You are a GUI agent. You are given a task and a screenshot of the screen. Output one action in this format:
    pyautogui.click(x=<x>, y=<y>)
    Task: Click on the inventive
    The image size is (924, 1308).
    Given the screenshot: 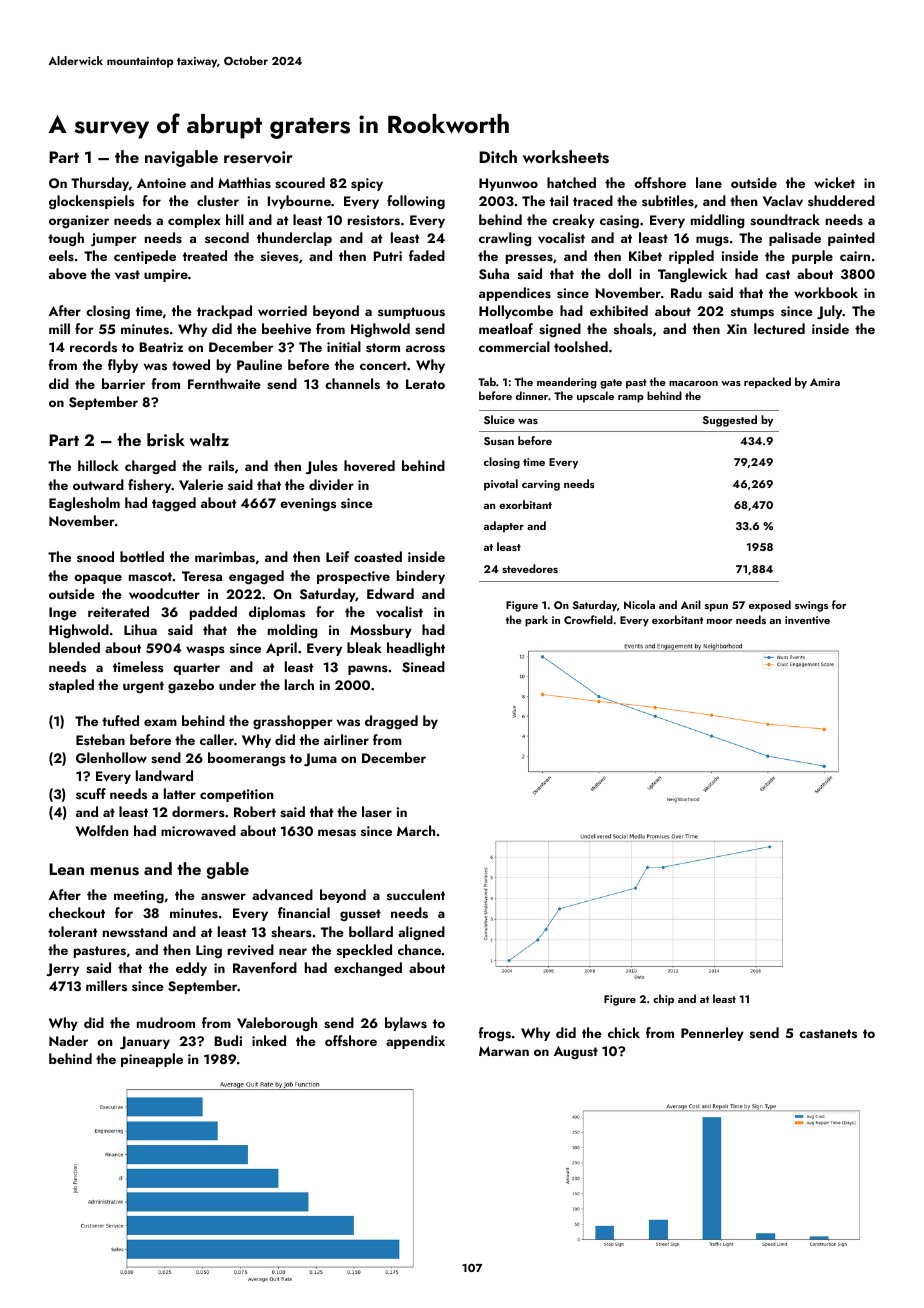 What is the action you would take?
    pyautogui.click(x=807, y=620)
